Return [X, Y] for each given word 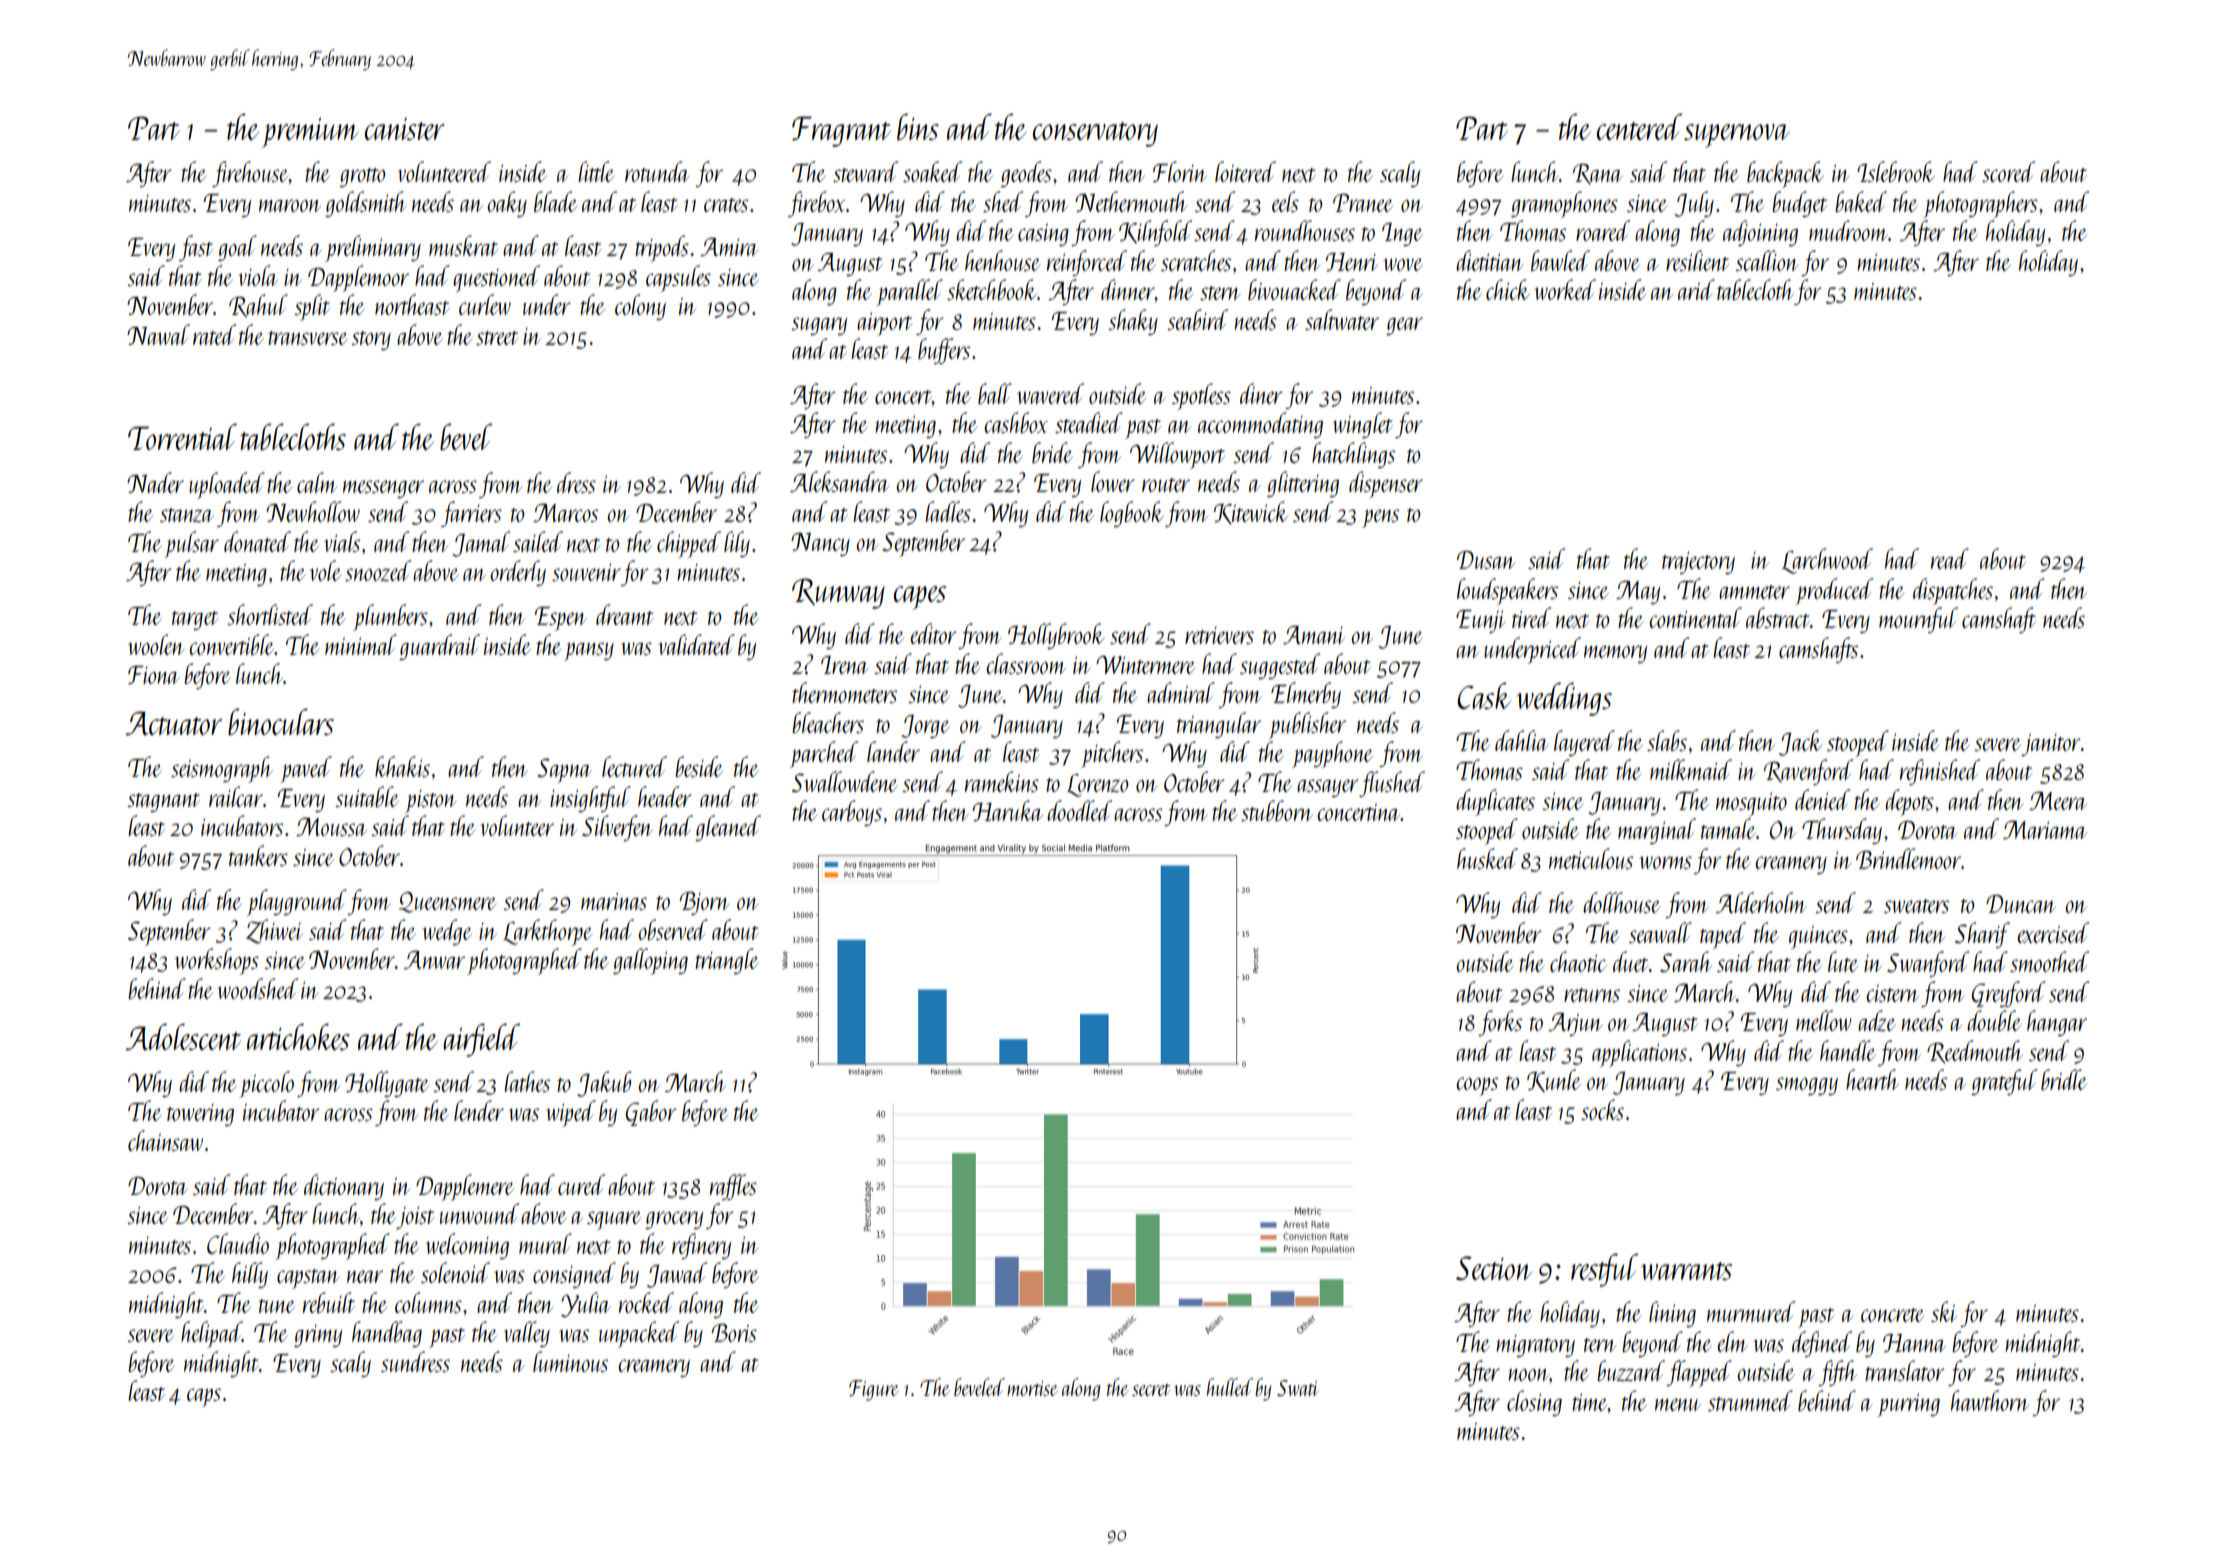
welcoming [467, 1246]
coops [1477, 1086]
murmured [1751, 1311]
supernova [1737, 136]
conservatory [1095, 134]
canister [405, 128]
